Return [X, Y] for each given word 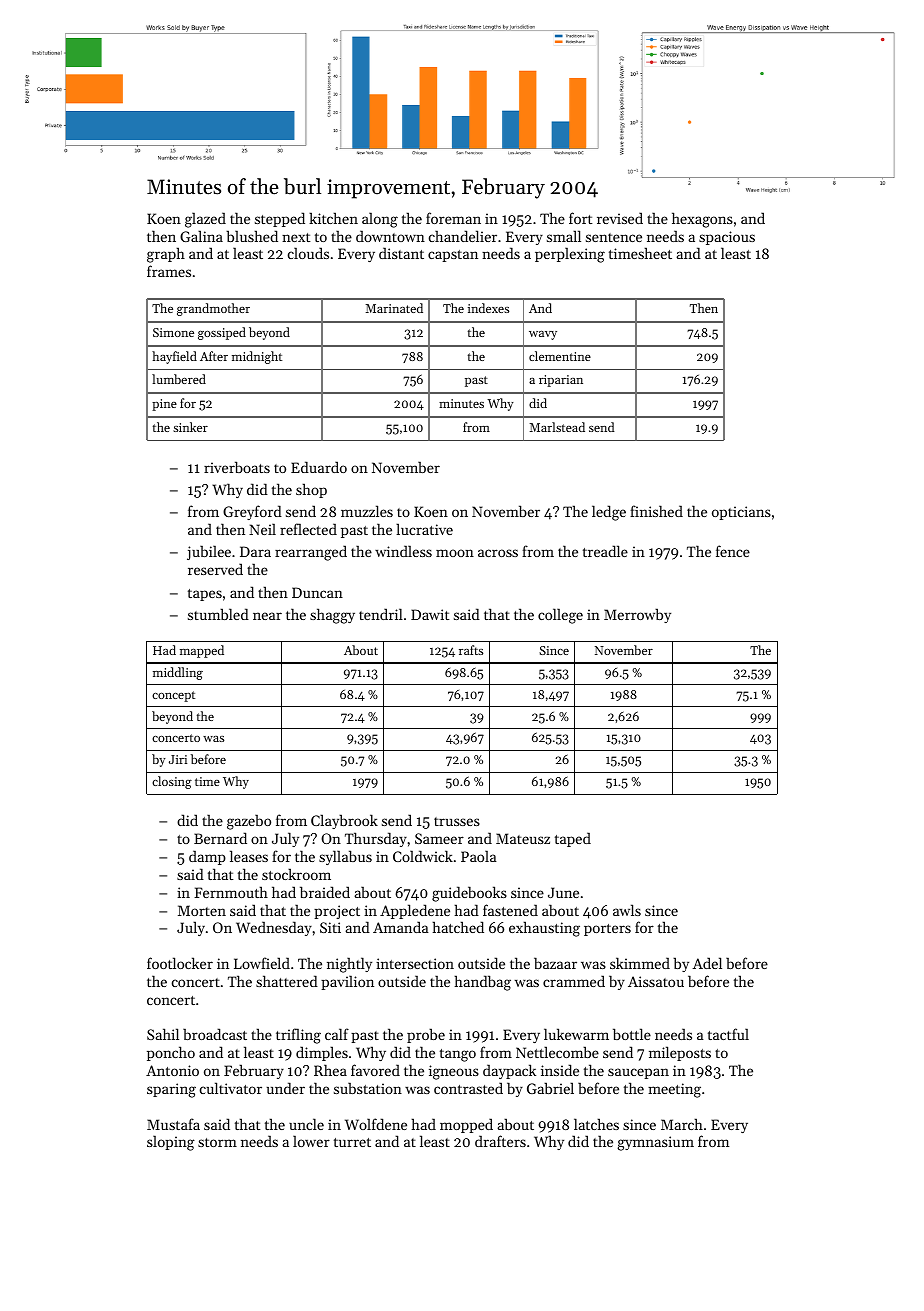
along [380, 220]
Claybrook [344, 821]
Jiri [178, 759]
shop [311, 490]
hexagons [702, 220]
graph [166, 255]
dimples [322, 1053]
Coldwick [423, 856]
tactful [728, 1034]
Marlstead [557, 427]
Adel [707, 963]
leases [249, 856]
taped [573, 839]
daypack [509, 1071]
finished [656, 511]
